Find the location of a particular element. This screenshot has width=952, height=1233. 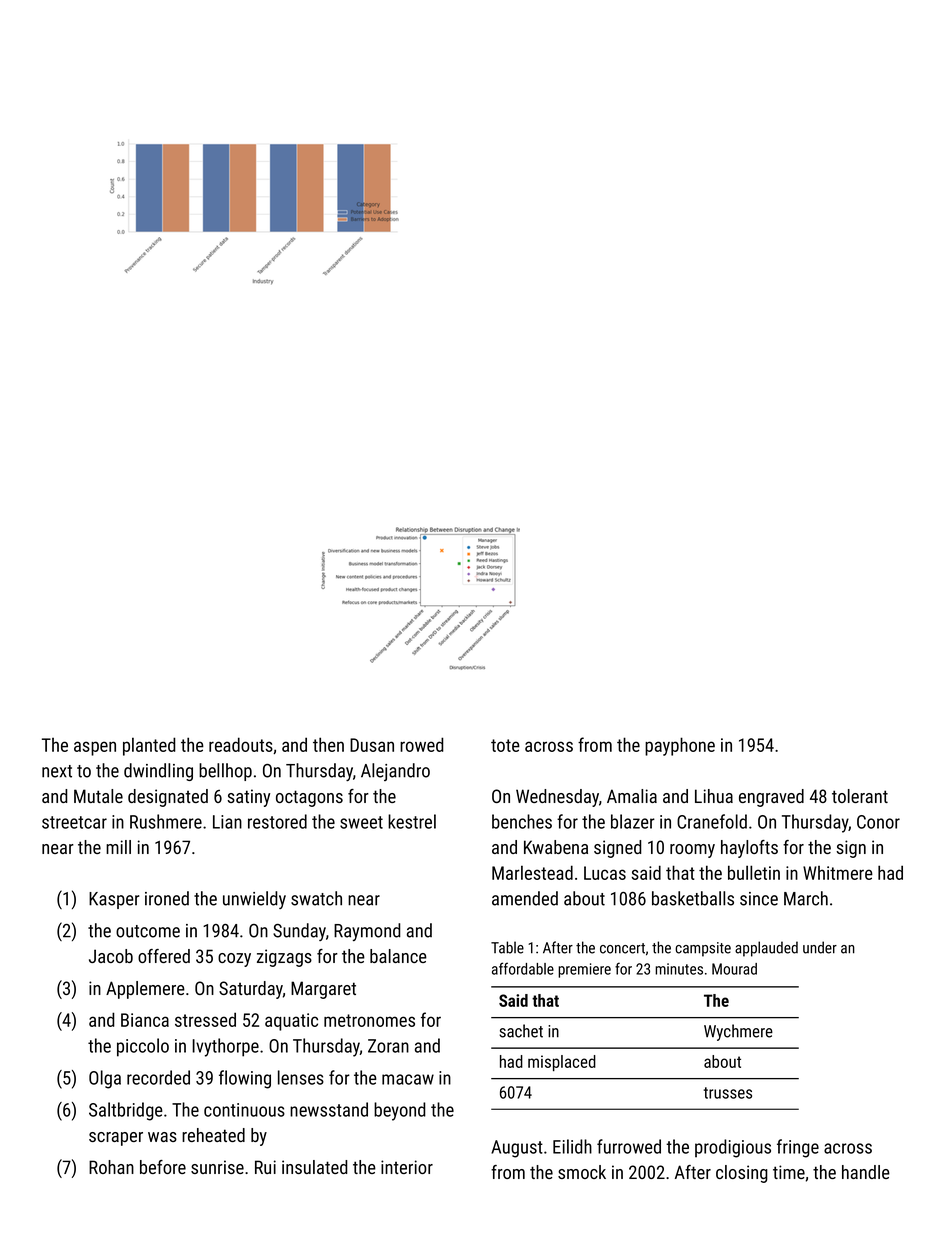

Marlestead is located at coordinates (532, 872).
